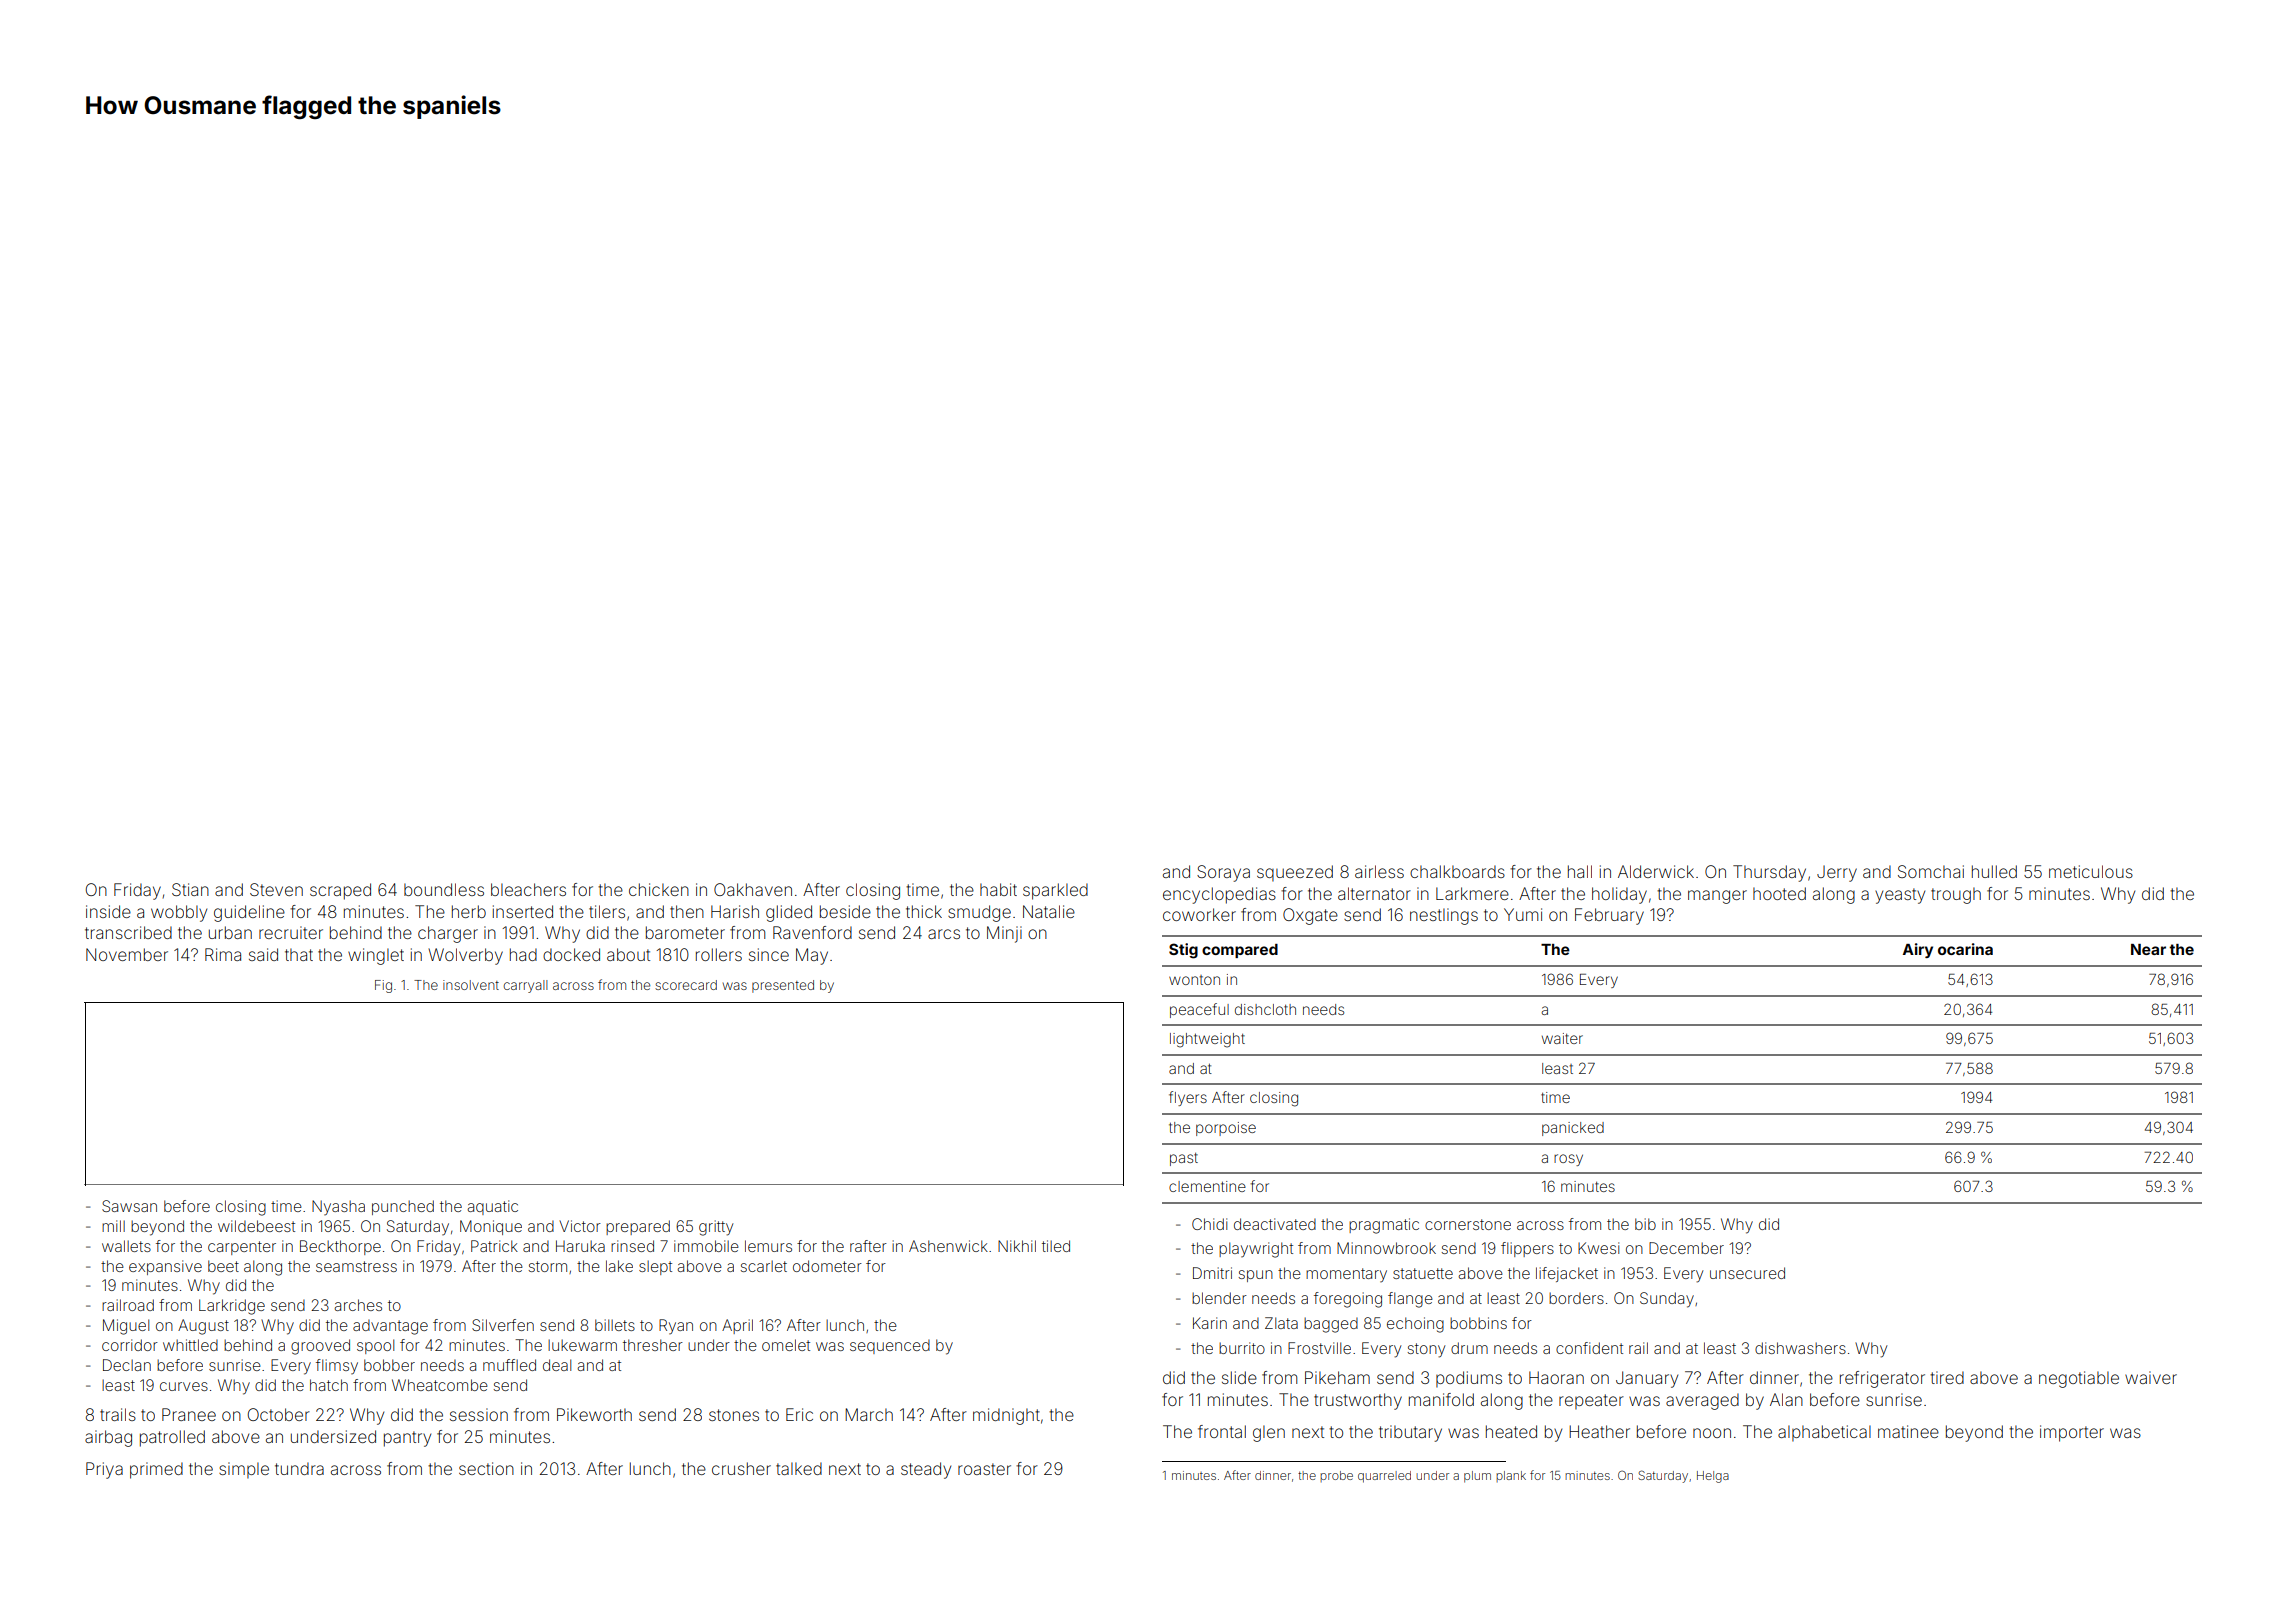 The image size is (2286, 1616). Describe the element at coordinates (479, 1414) in the screenshot. I see `session` at that location.
